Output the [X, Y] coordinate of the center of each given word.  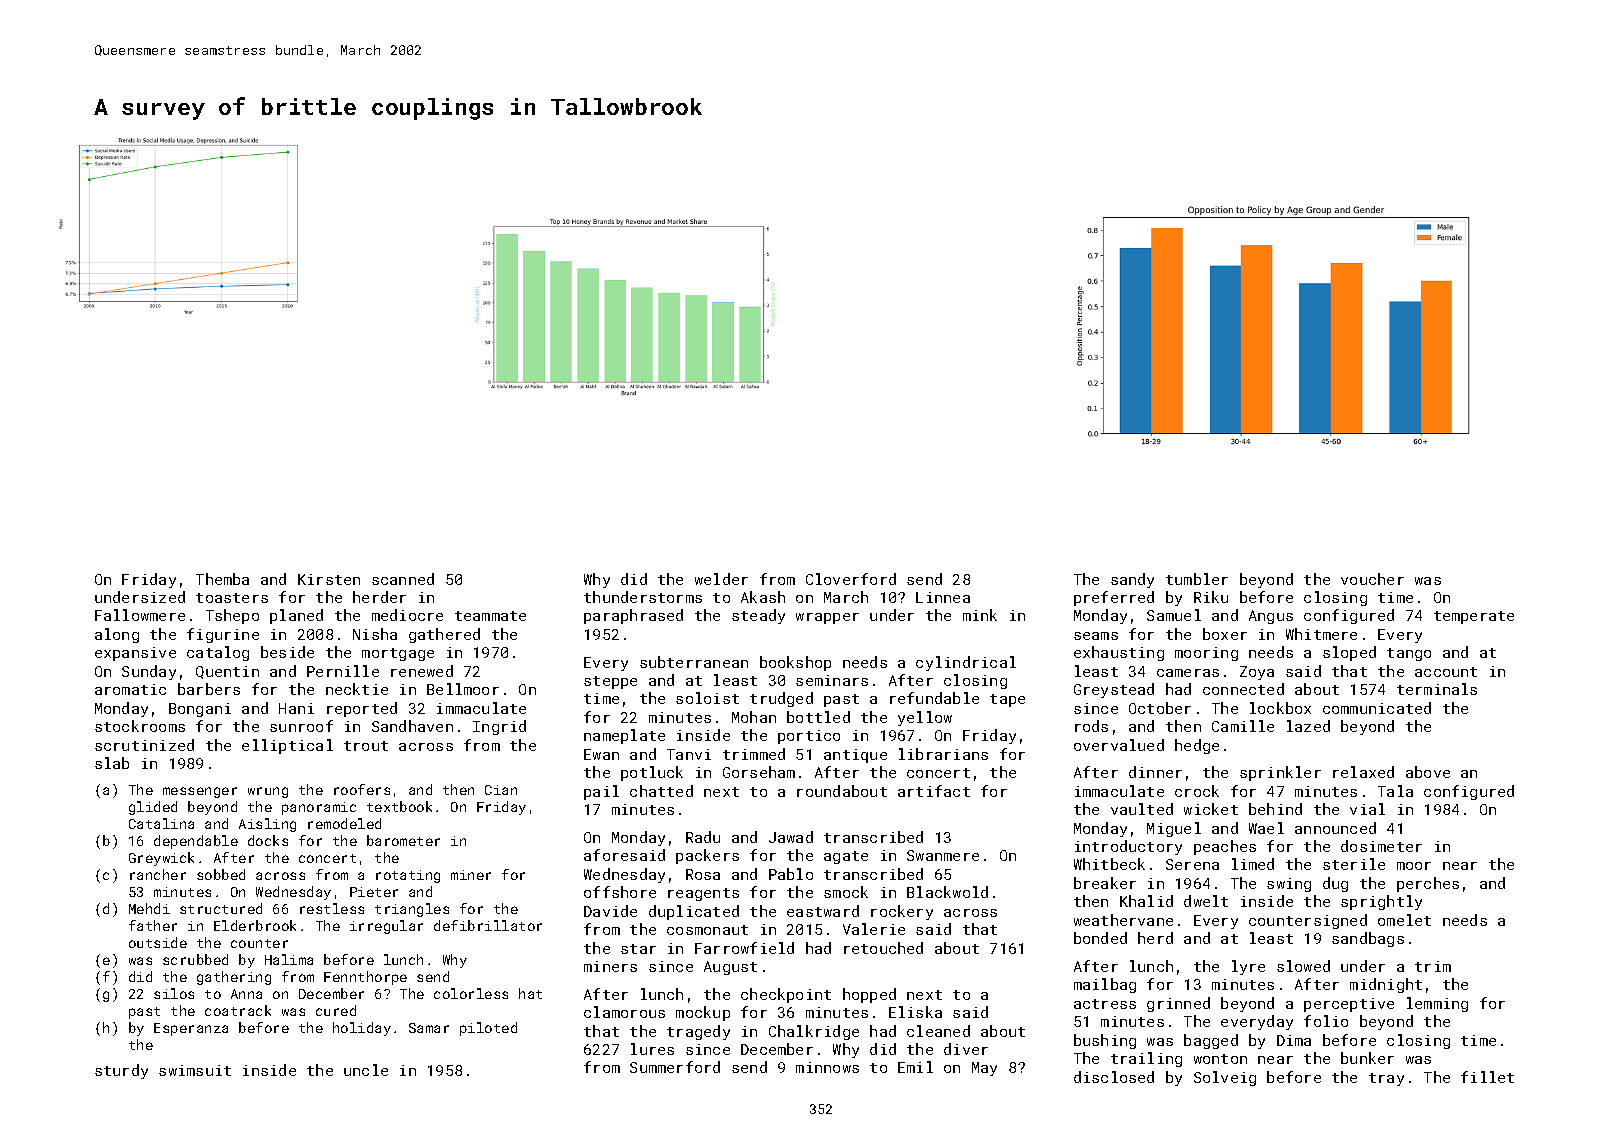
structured [221, 908]
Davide [610, 911]
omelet [1404, 920]
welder [721, 579]
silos [174, 993]
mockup [703, 1013]
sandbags [1368, 939]
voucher [1372, 579]
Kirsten [329, 579]
